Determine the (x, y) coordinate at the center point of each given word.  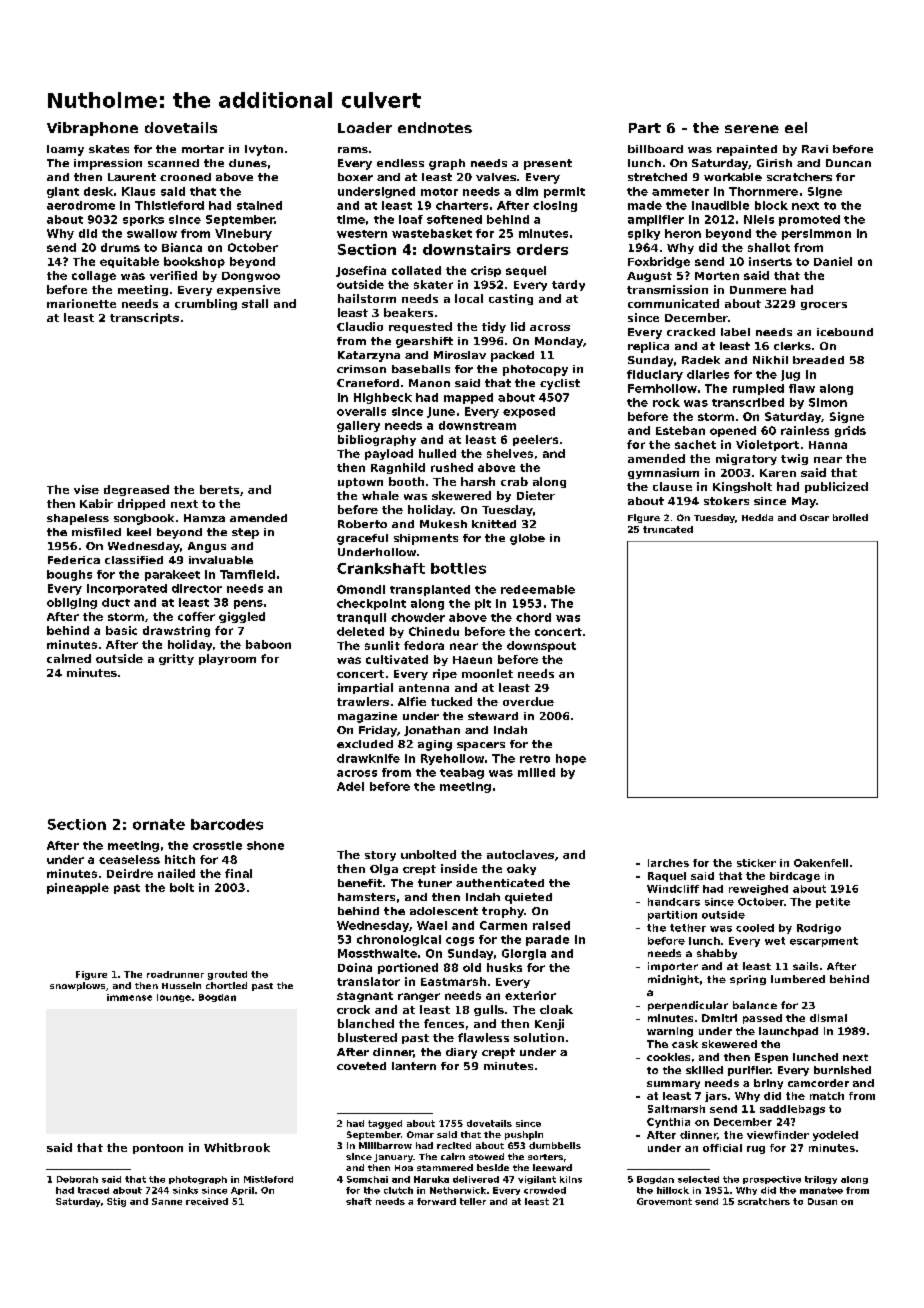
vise (86, 489)
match (827, 1096)
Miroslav (460, 355)
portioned (408, 968)
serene (752, 129)
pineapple (78, 888)
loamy (65, 150)
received (207, 1201)
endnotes (435, 127)
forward (436, 1201)
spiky (644, 234)
